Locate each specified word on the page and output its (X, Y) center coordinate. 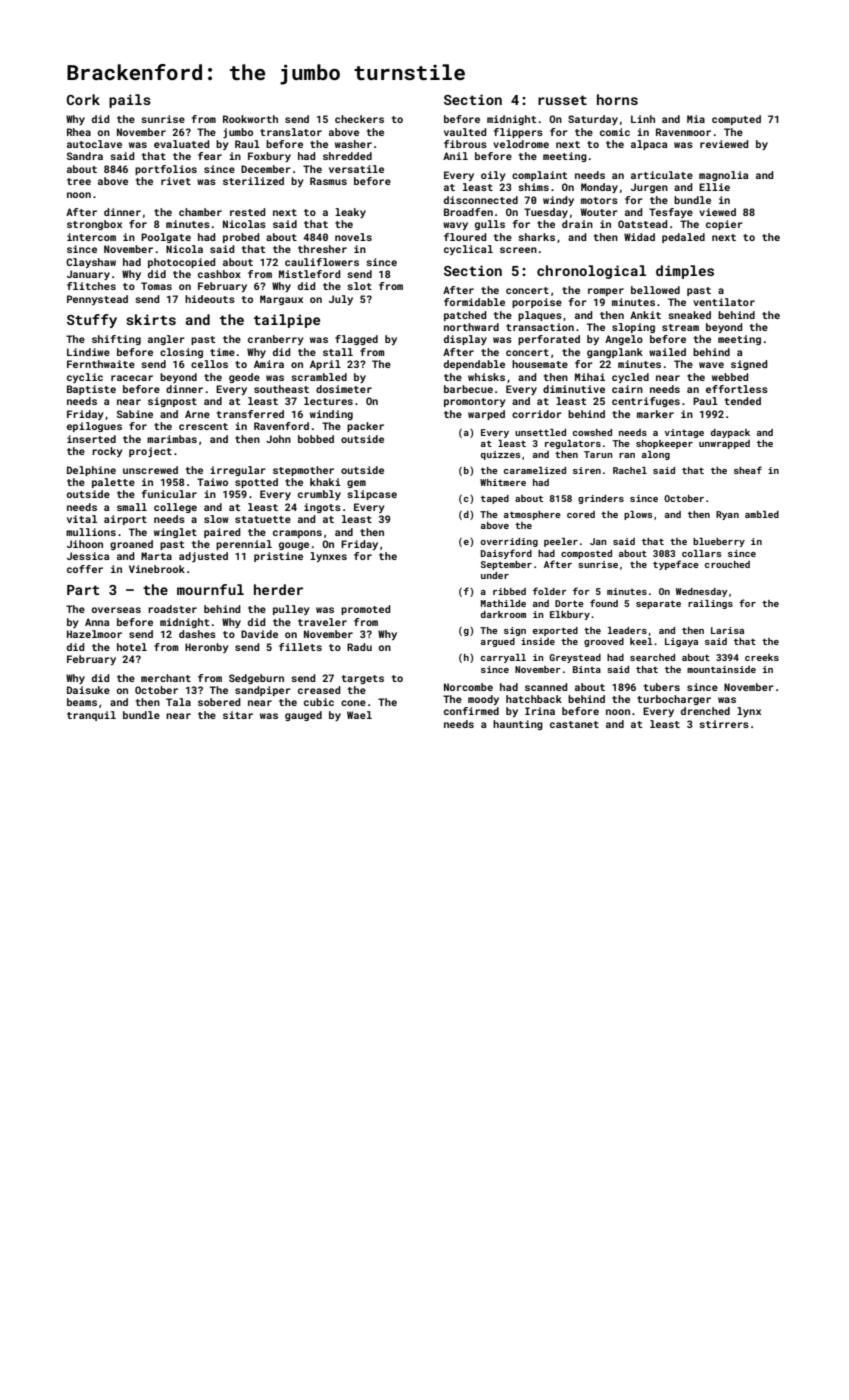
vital (82, 519)
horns (617, 99)
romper (606, 292)
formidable (474, 302)
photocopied (182, 263)
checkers (359, 119)
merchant (166, 678)
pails (130, 101)
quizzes (500, 455)
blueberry (719, 542)
